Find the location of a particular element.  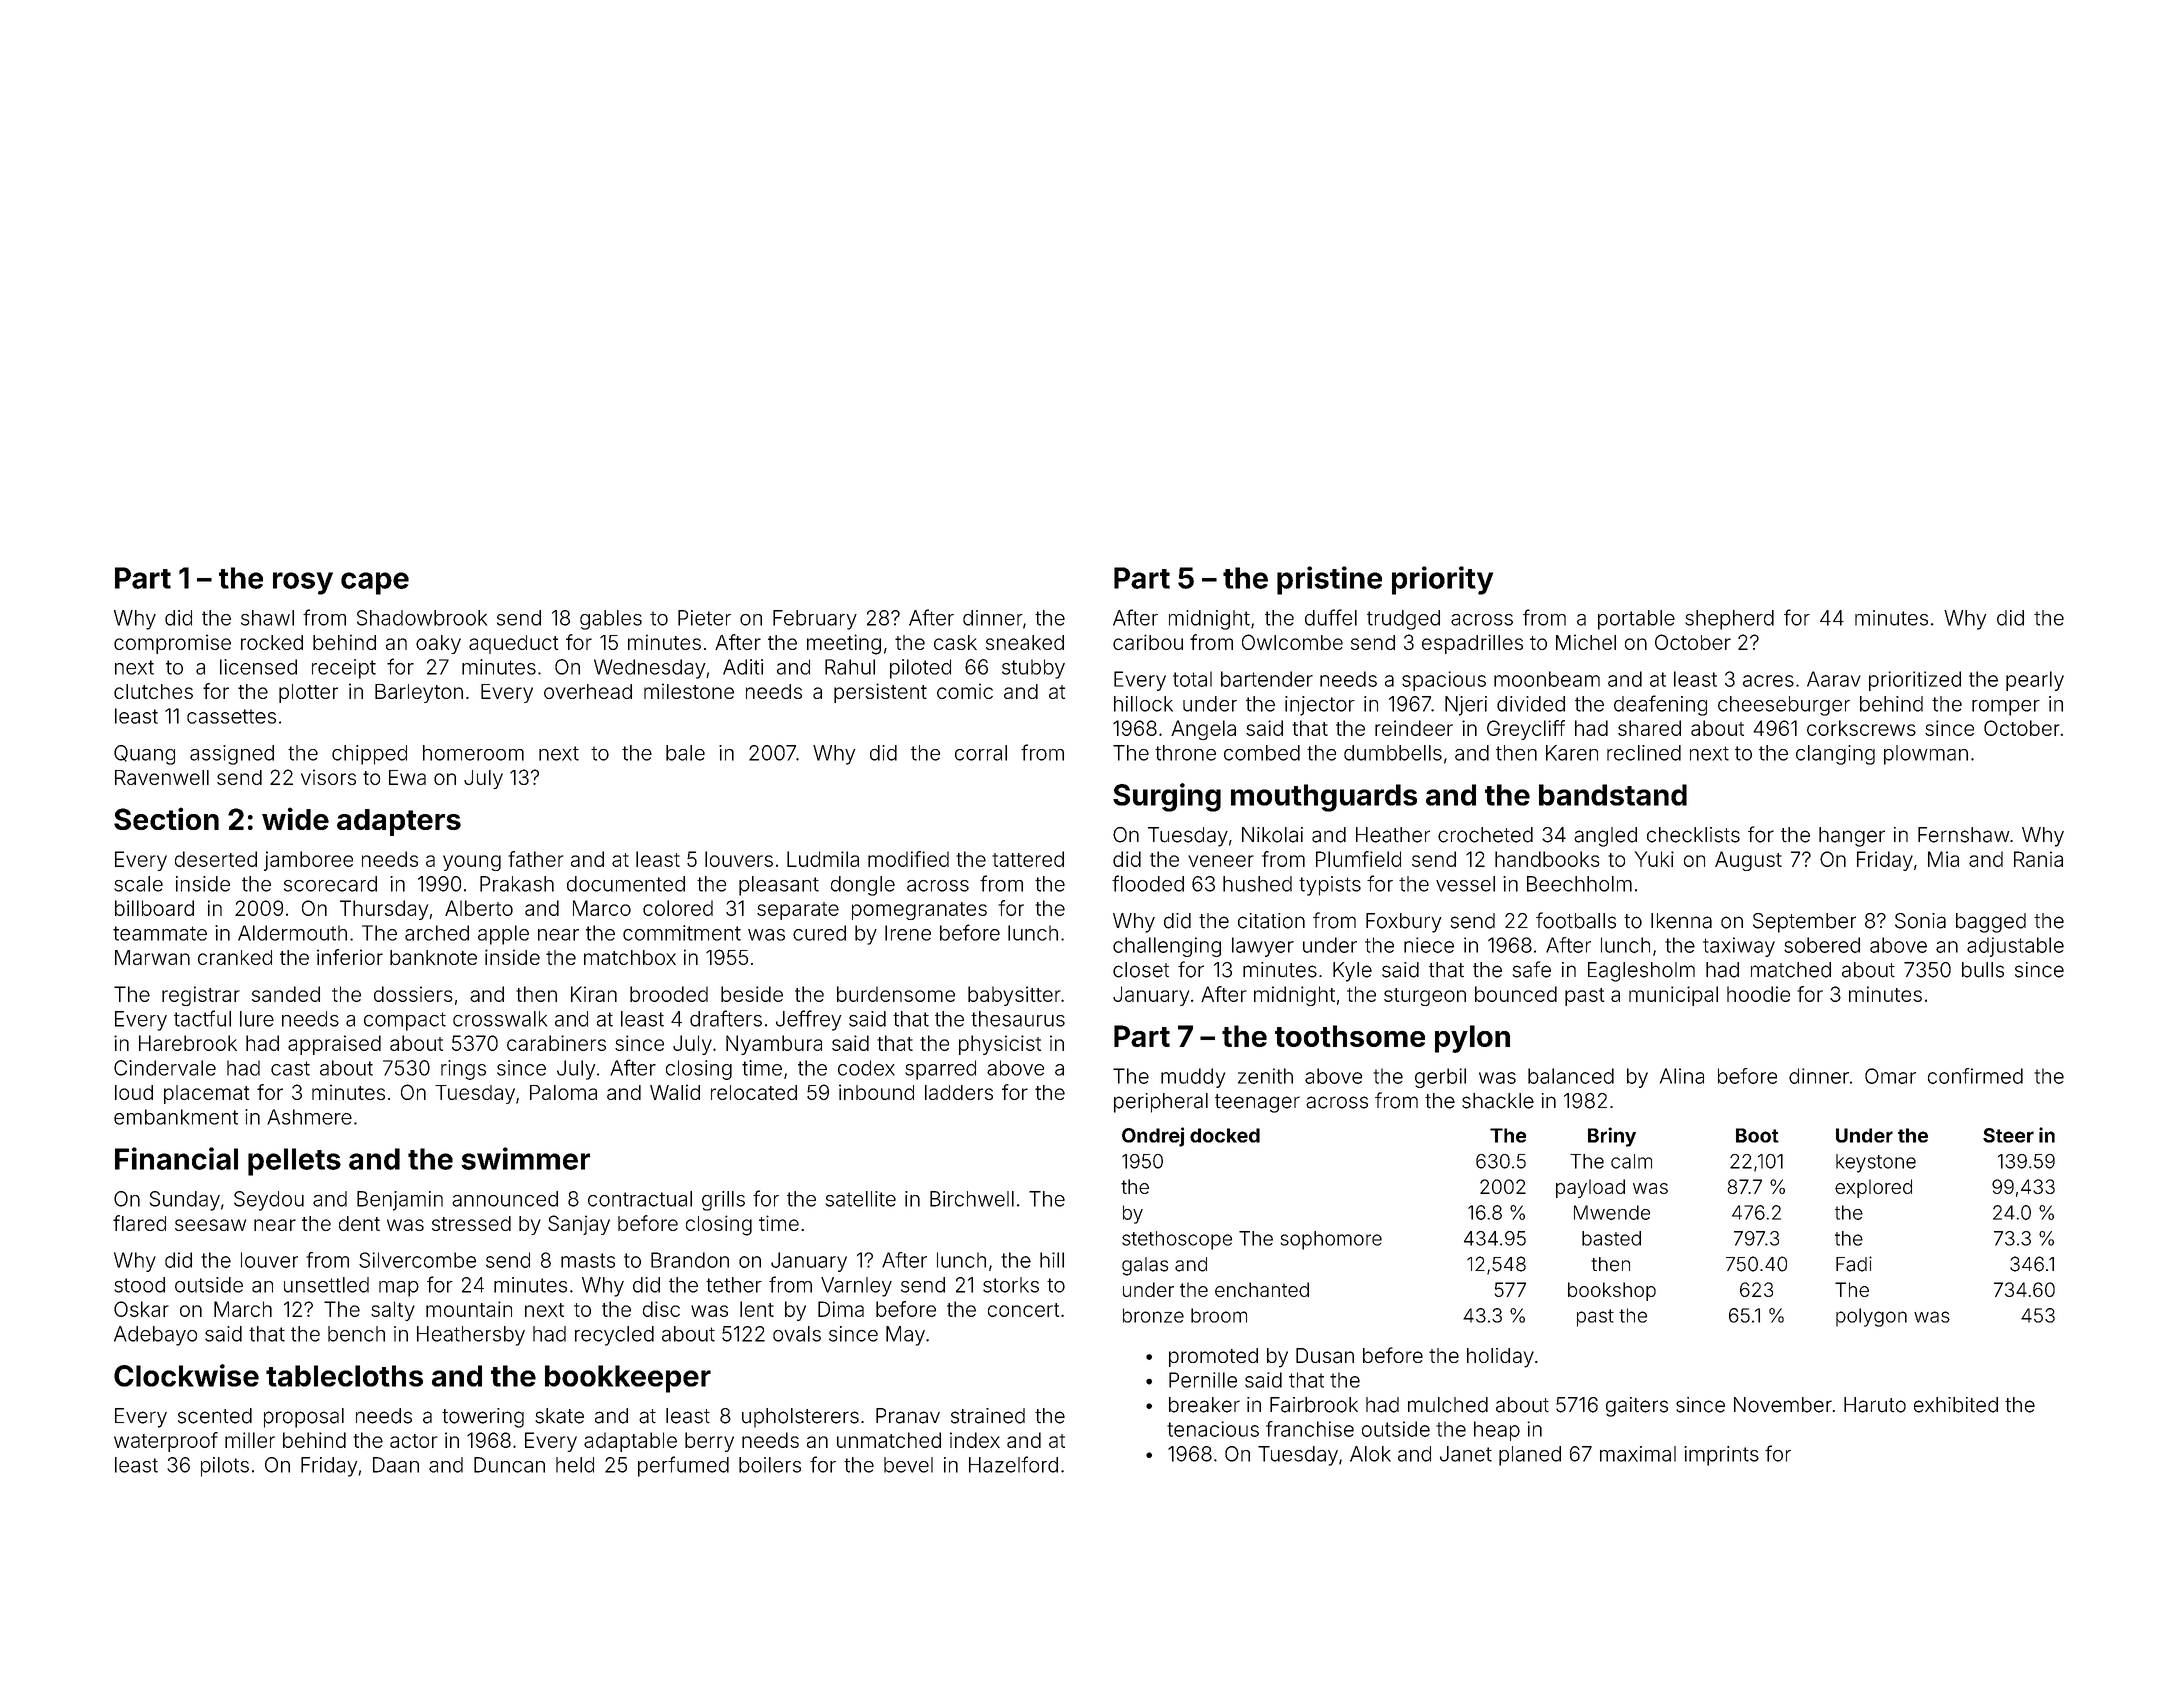

Owlcombe is located at coordinates (1292, 642).
